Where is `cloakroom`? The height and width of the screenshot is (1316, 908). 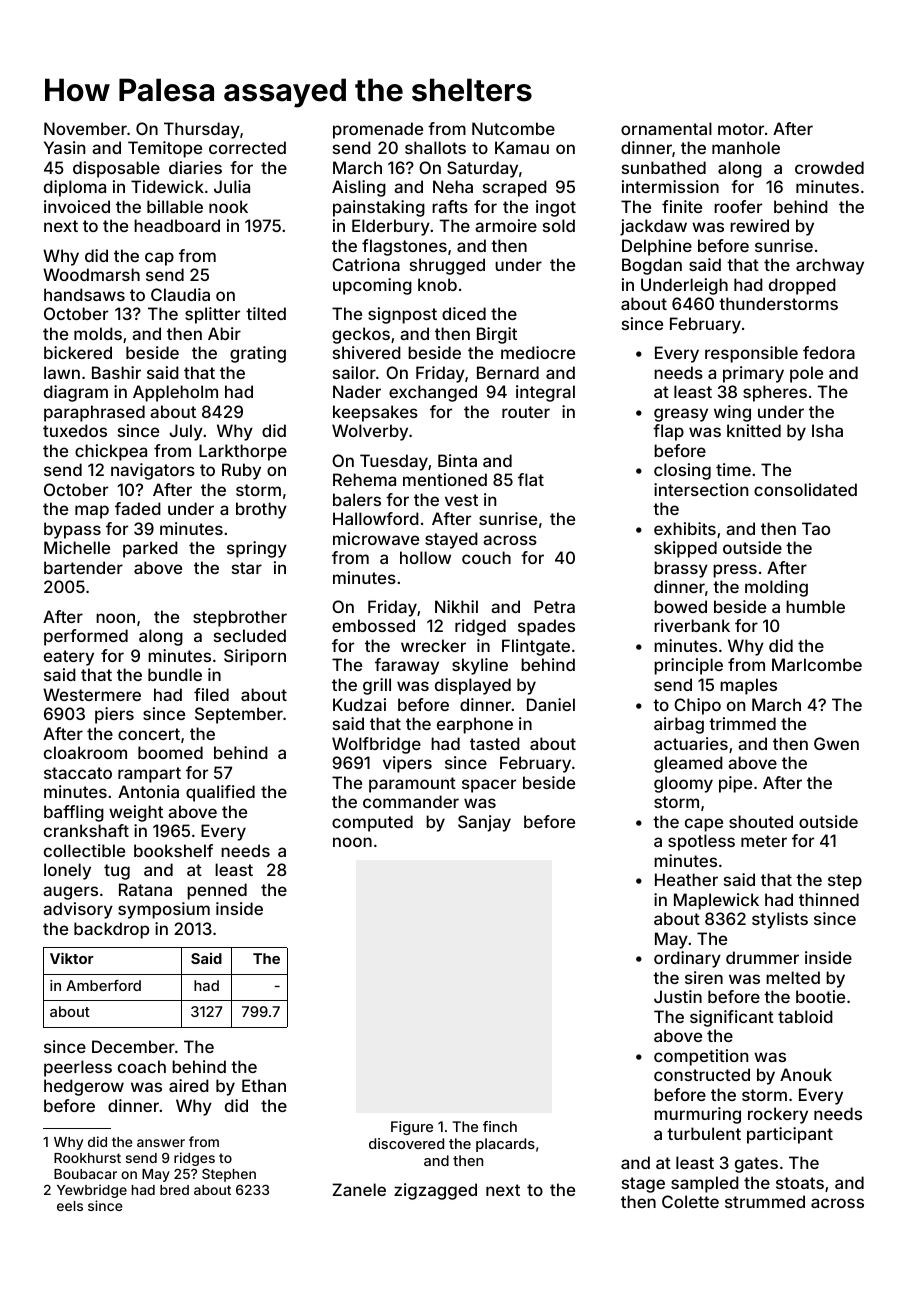
cloakroom is located at coordinates (85, 752).
